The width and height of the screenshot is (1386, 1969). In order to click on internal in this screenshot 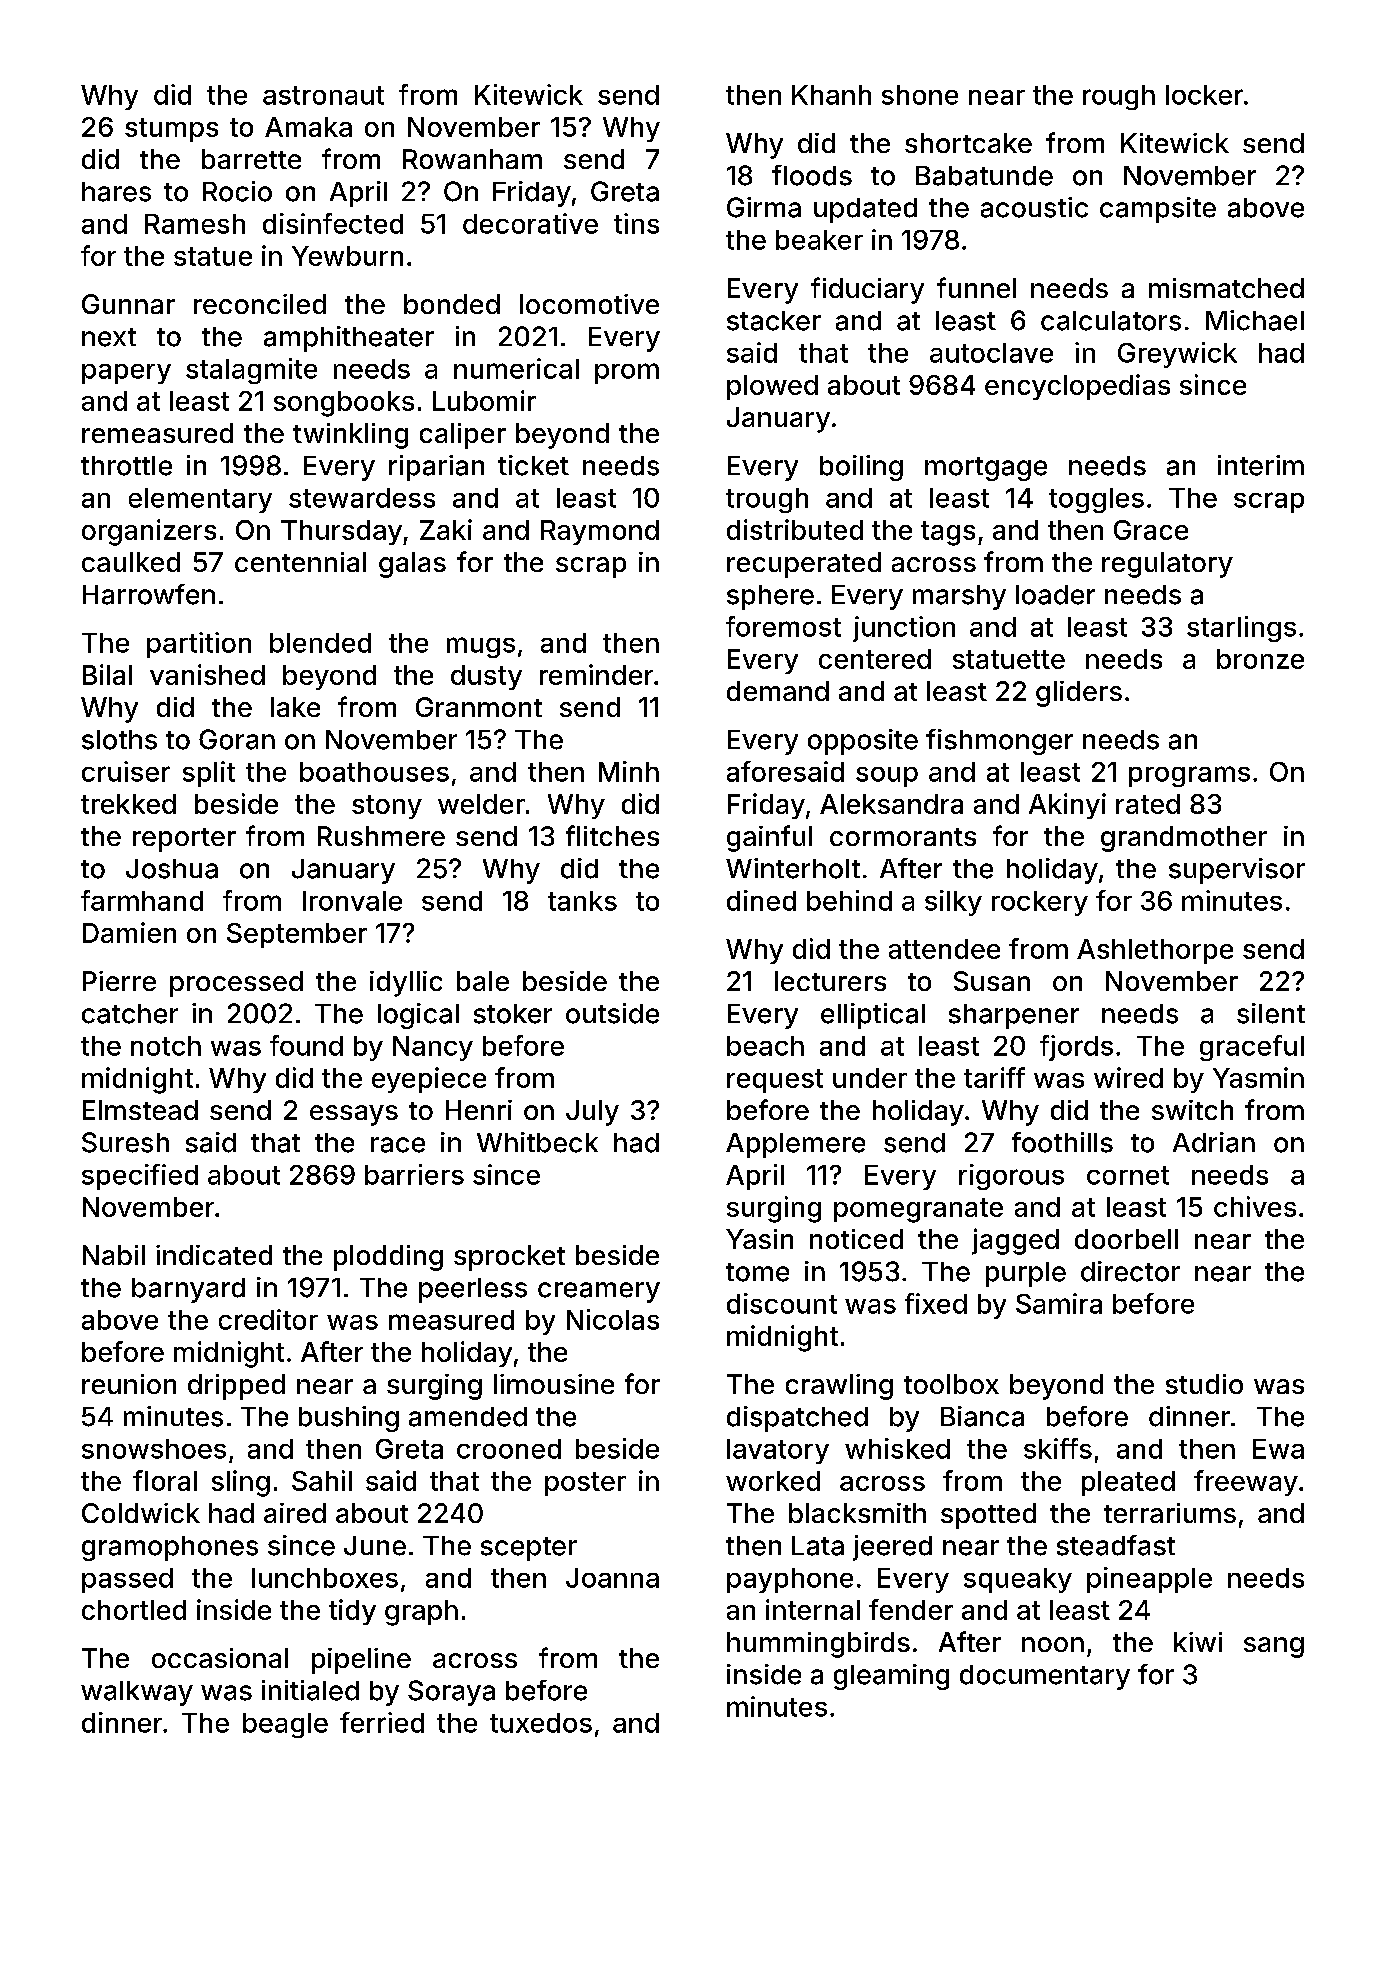, I will do `click(813, 1609)`.
